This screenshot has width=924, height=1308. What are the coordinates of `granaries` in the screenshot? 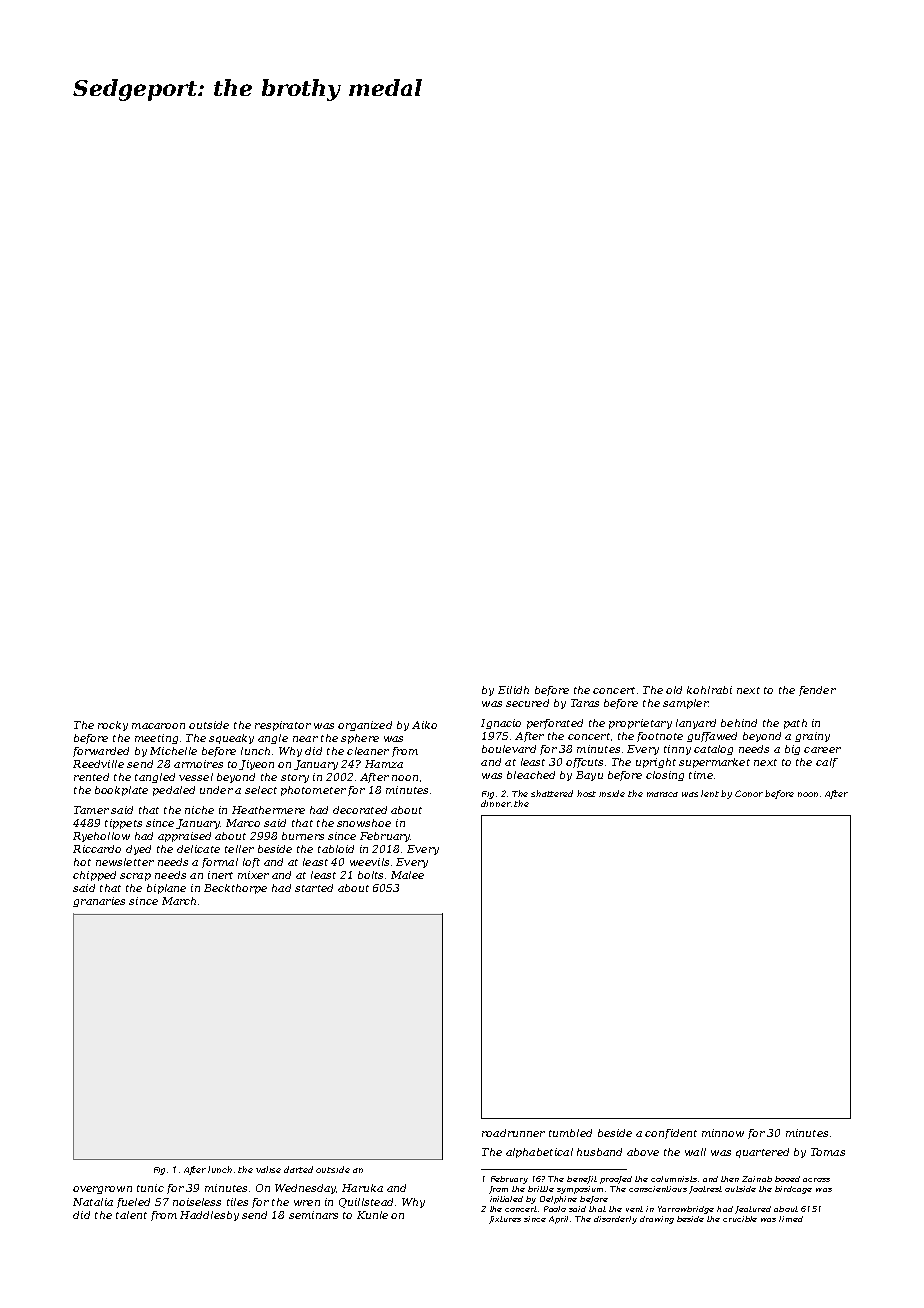 It's located at (99, 902).
